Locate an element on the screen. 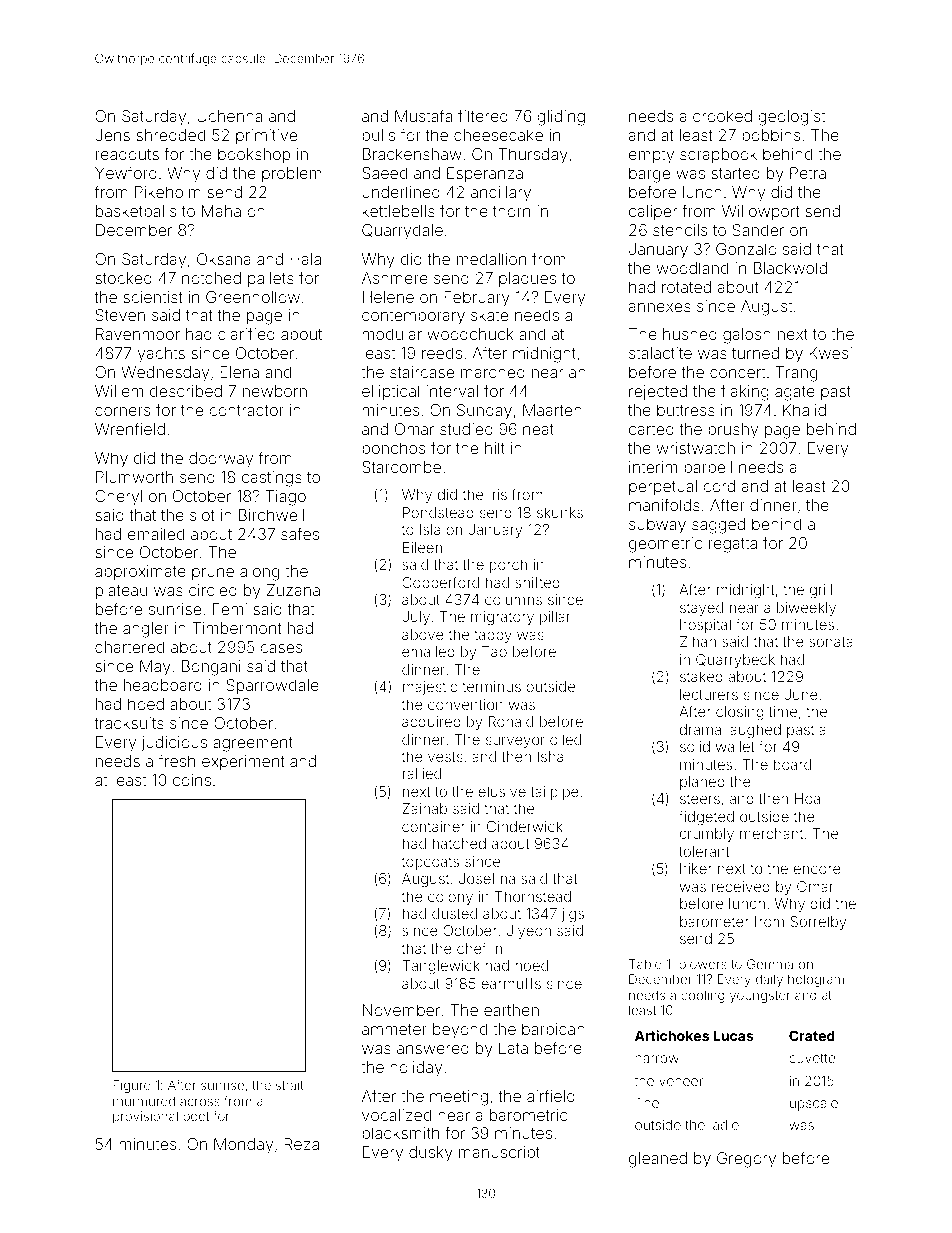  Blackwold is located at coordinates (790, 268).
